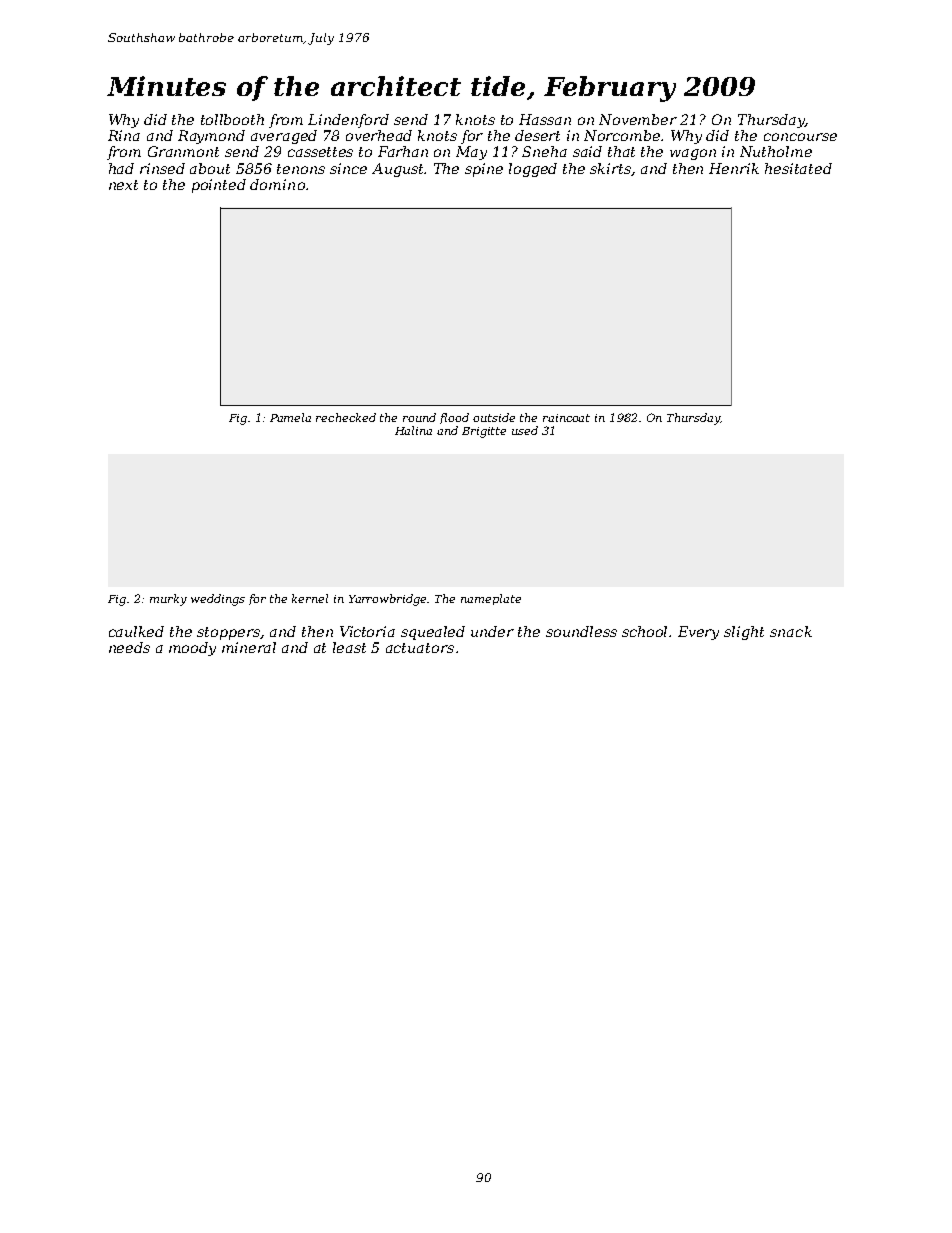 This image has width=952, height=1233. Describe the element at coordinates (581, 631) in the image. I see `soundless` at that location.
